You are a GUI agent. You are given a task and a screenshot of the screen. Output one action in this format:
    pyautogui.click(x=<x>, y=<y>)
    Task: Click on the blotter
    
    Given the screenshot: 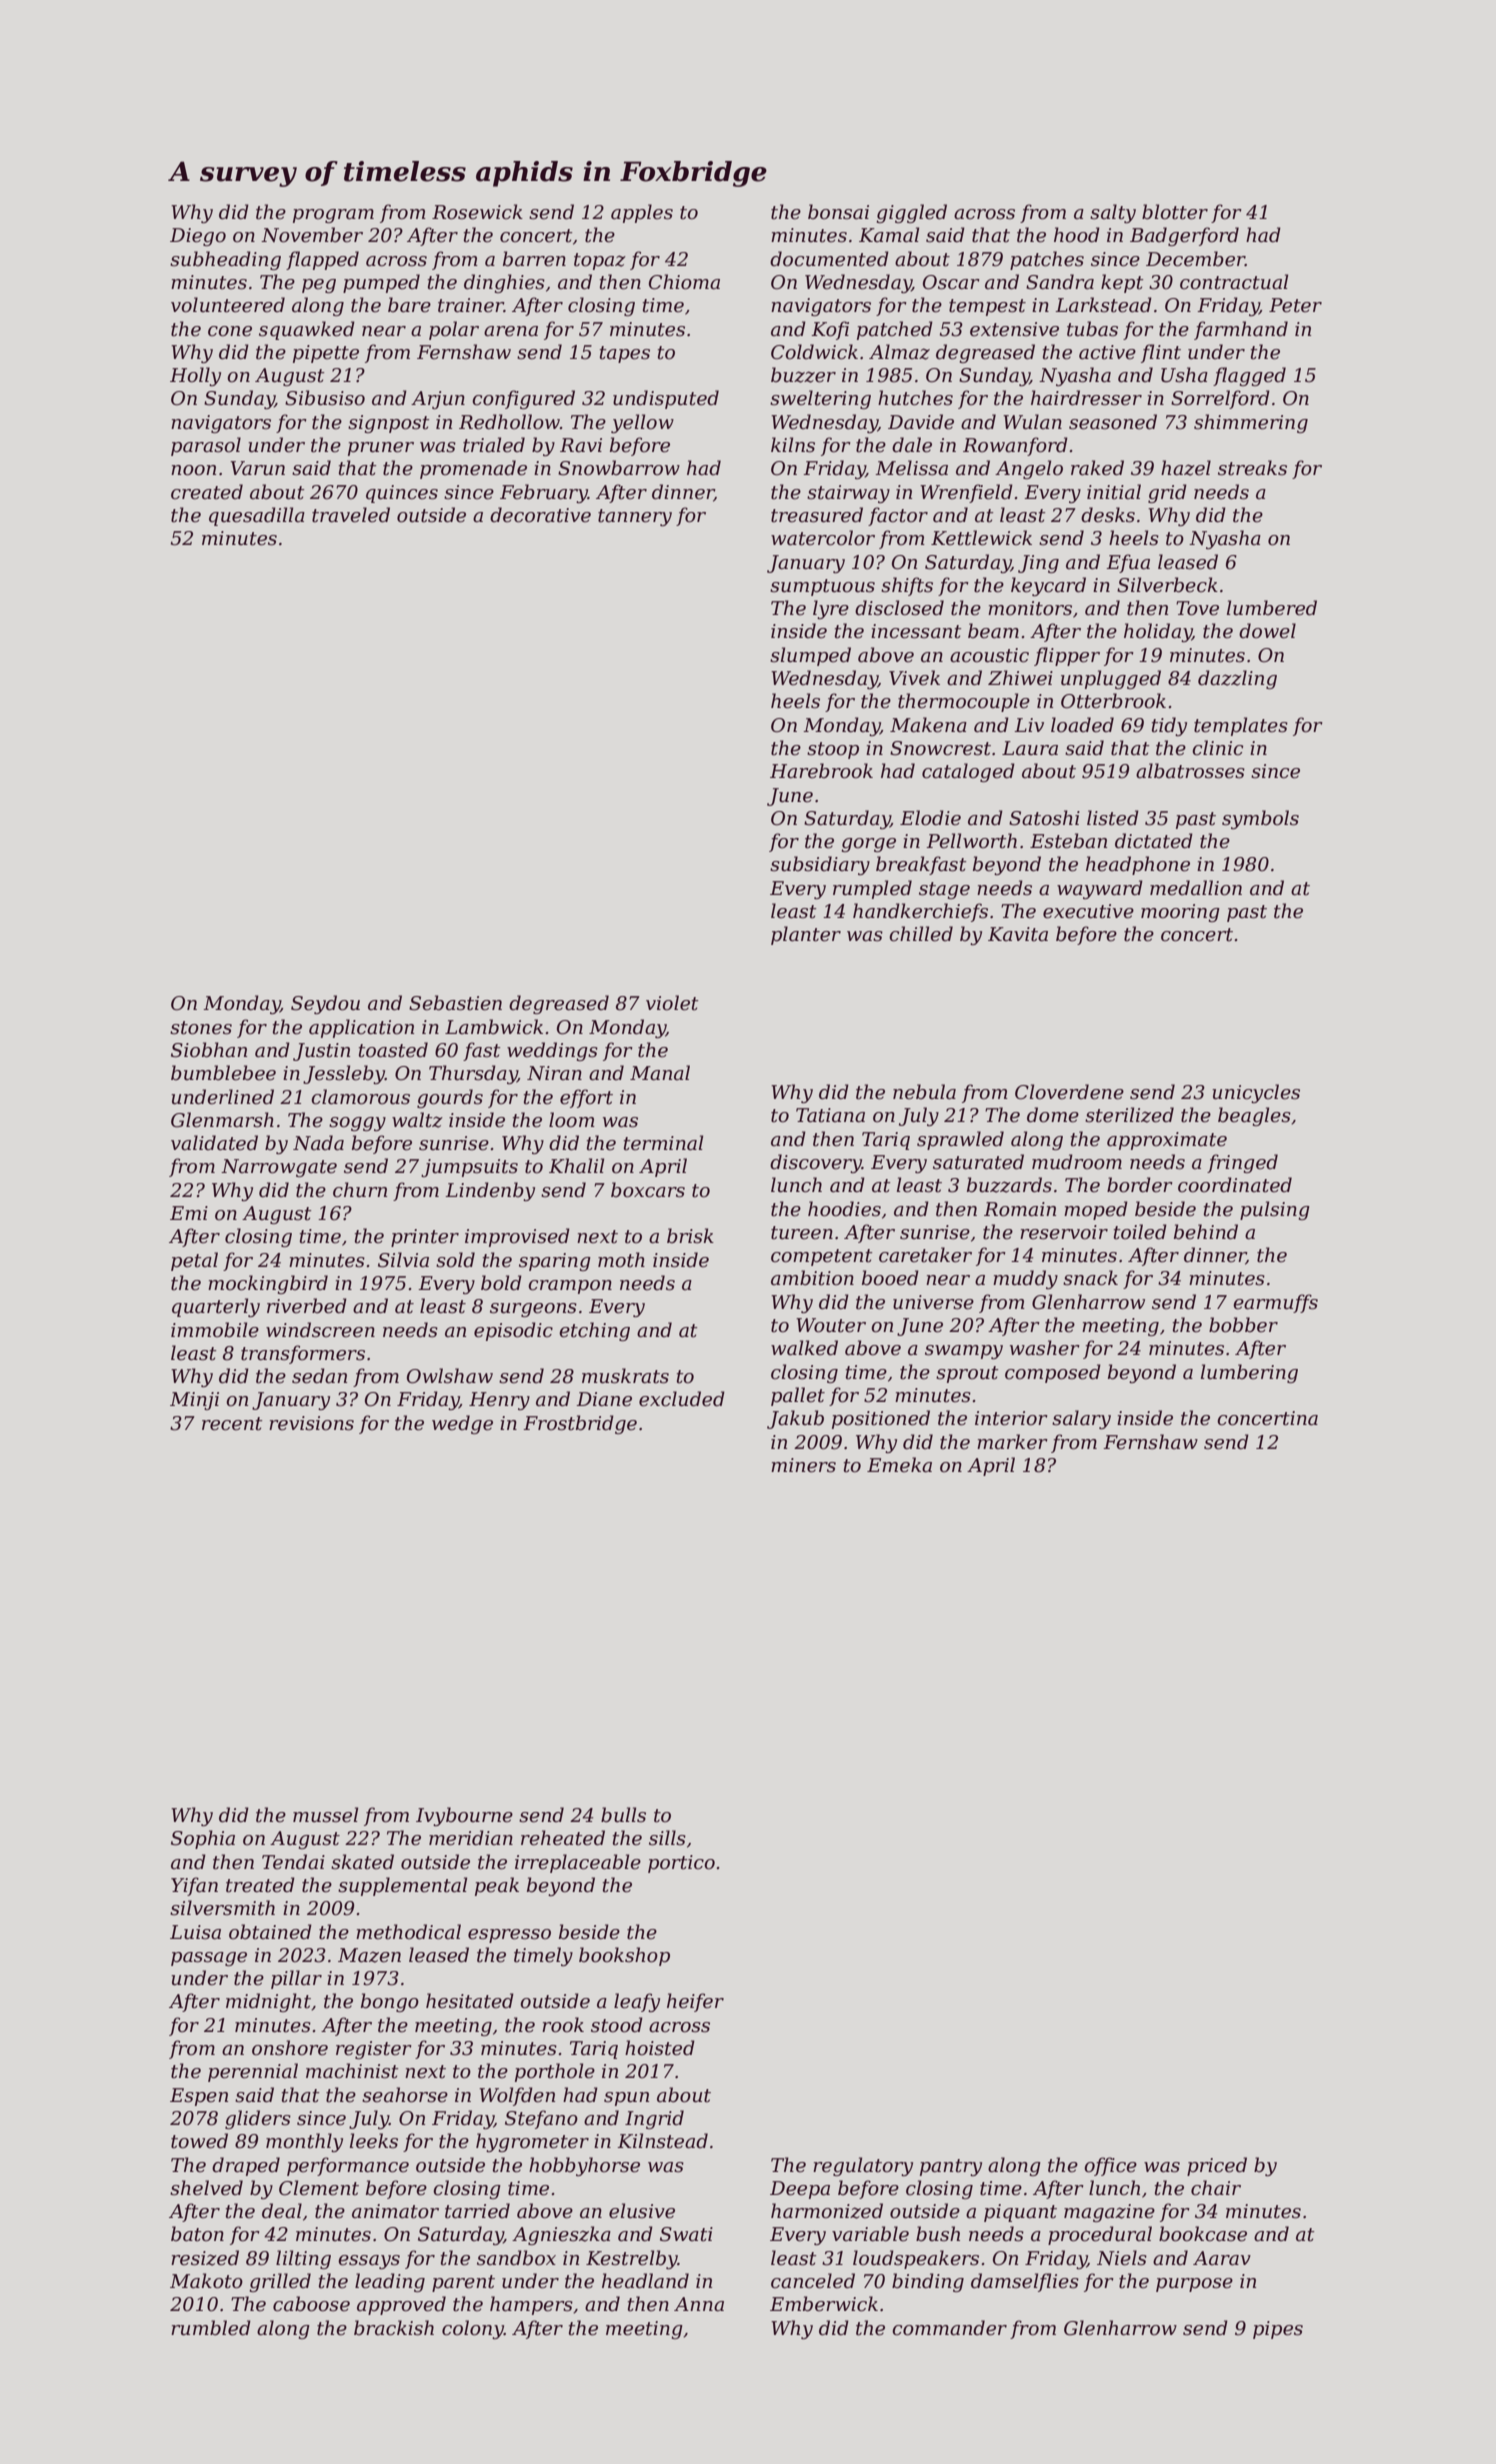 What is the action you would take?
    pyautogui.click(x=1175, y=212)
